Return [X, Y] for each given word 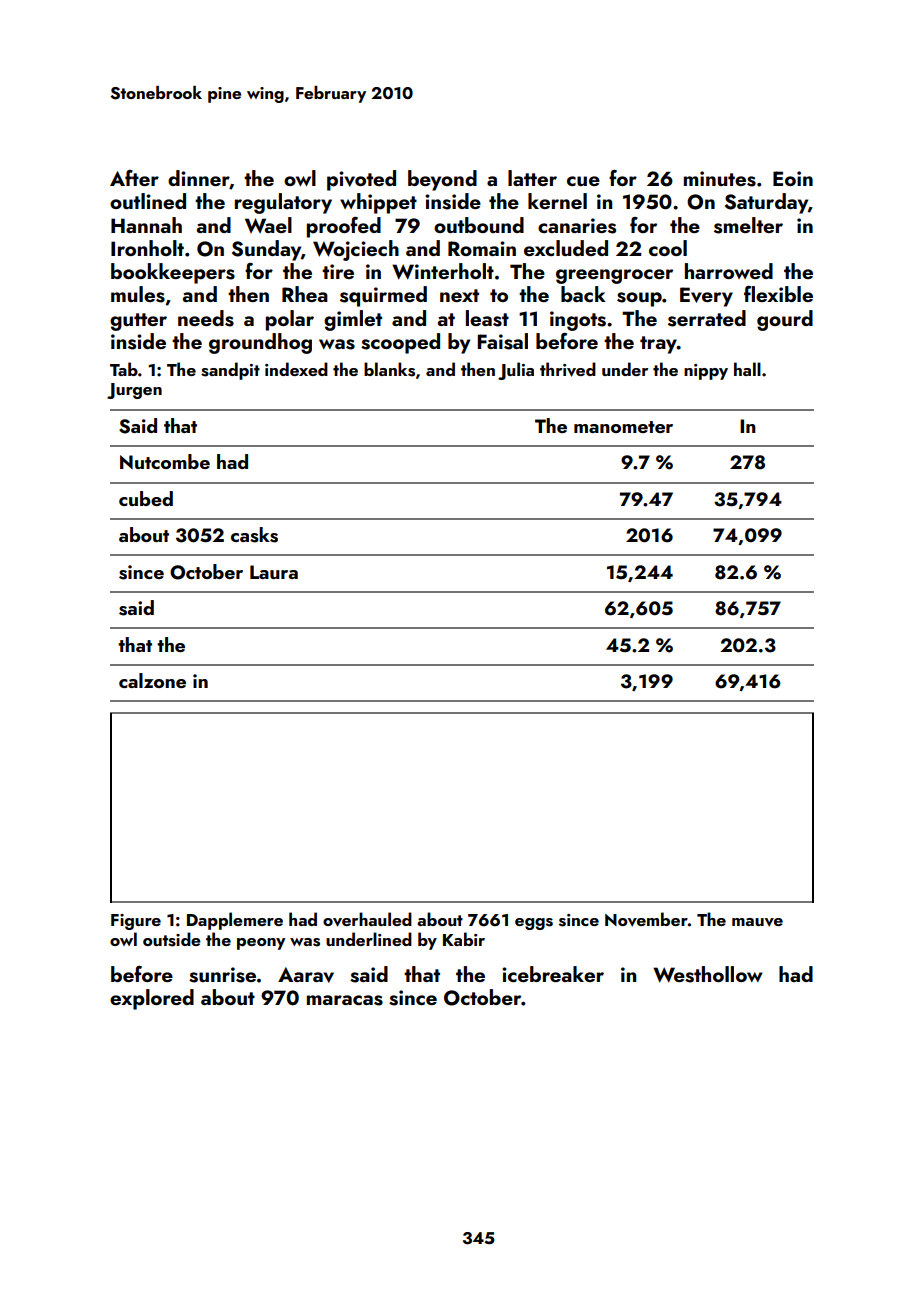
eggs [534, 924]
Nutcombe [165, 461]
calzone [152, 680]
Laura [274, 572]
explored [152, 999]
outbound [479, 225]
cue [583, 181]
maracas [345, 1000]
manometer [623, 427]
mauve [757, 922]
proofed [344, 227]
